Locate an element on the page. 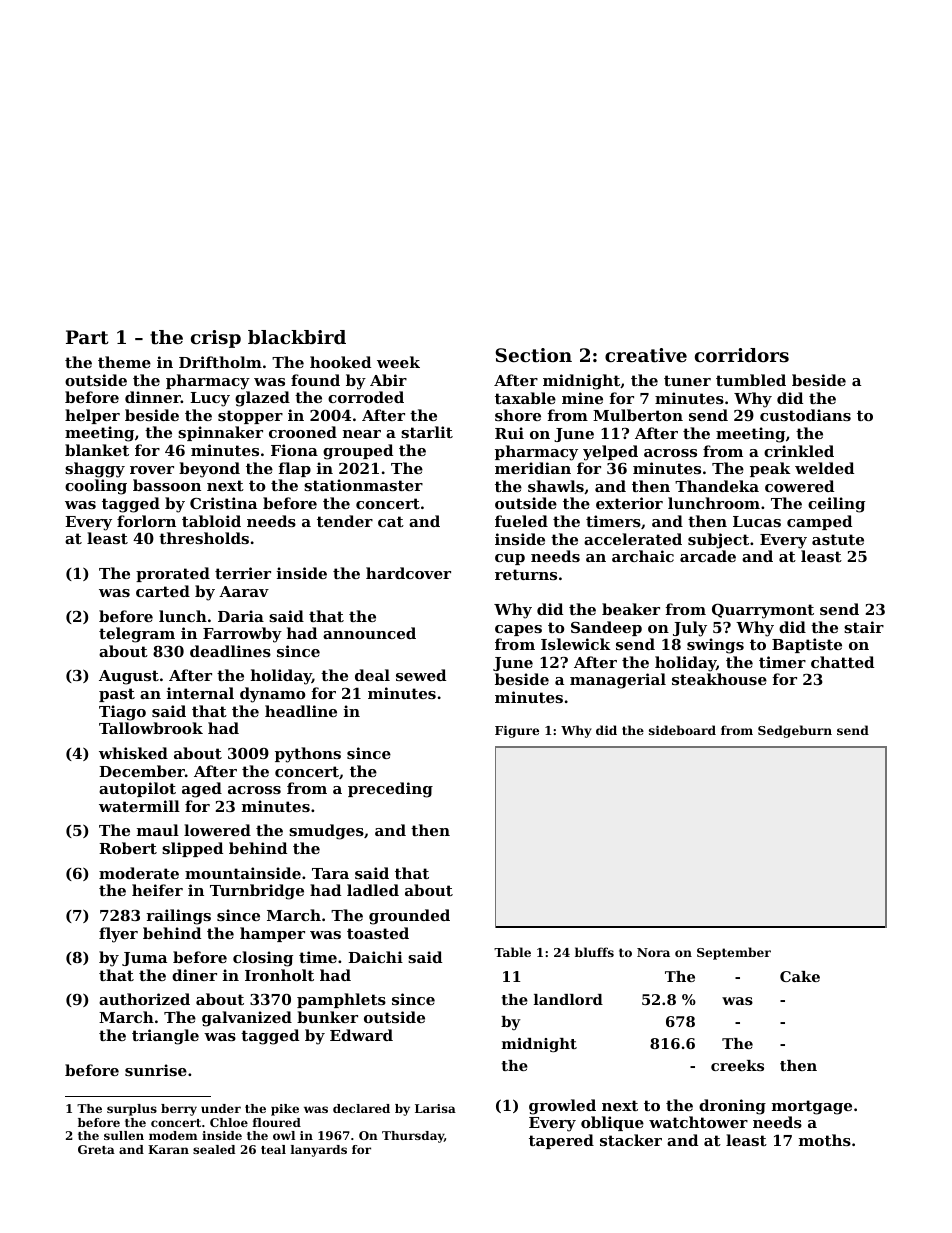  lowered is located at coordinates (217, 830).
